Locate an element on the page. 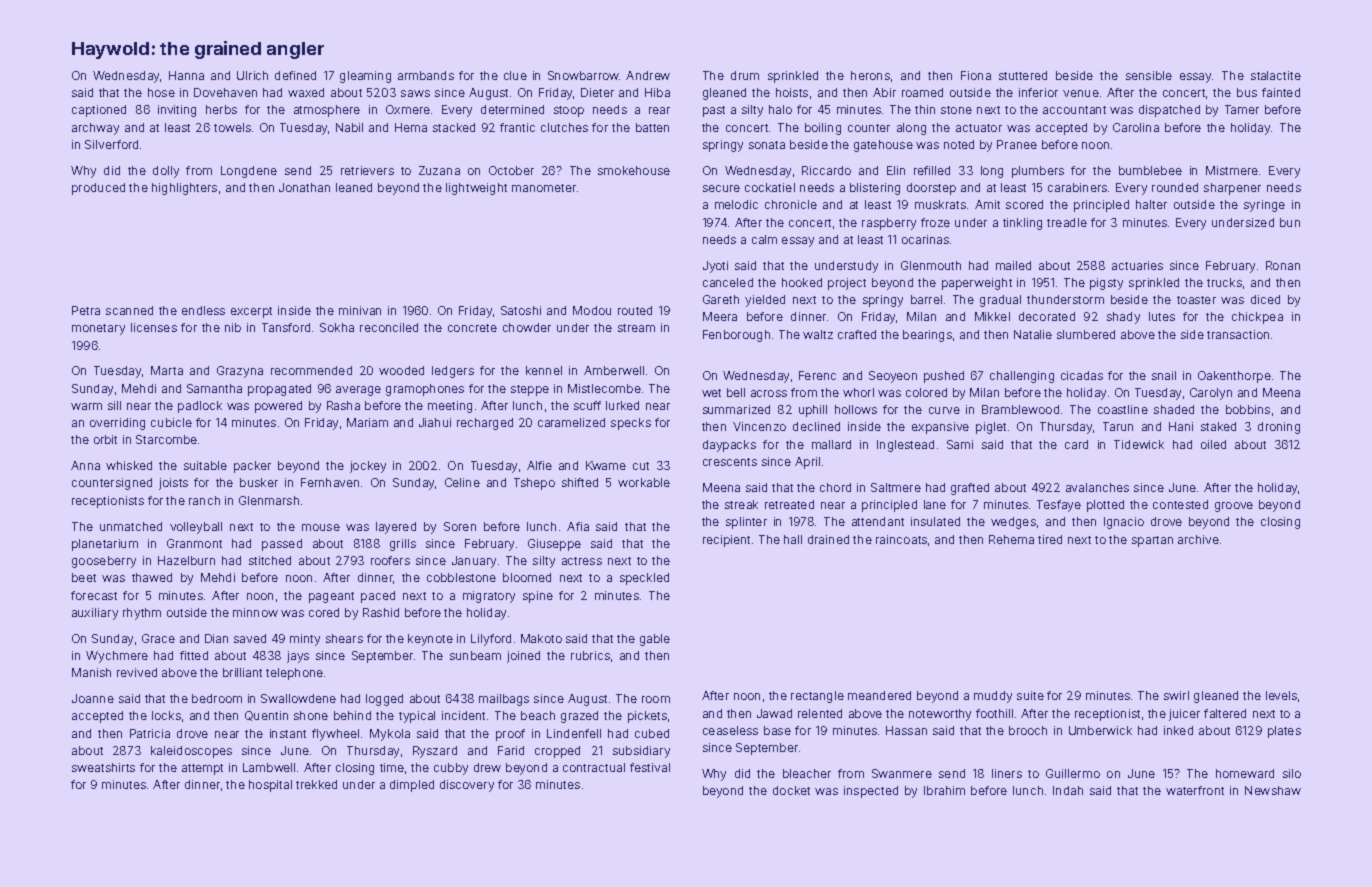 This document has width=1372, height=887. bumblebee is located at coordinates (1150, 170).
